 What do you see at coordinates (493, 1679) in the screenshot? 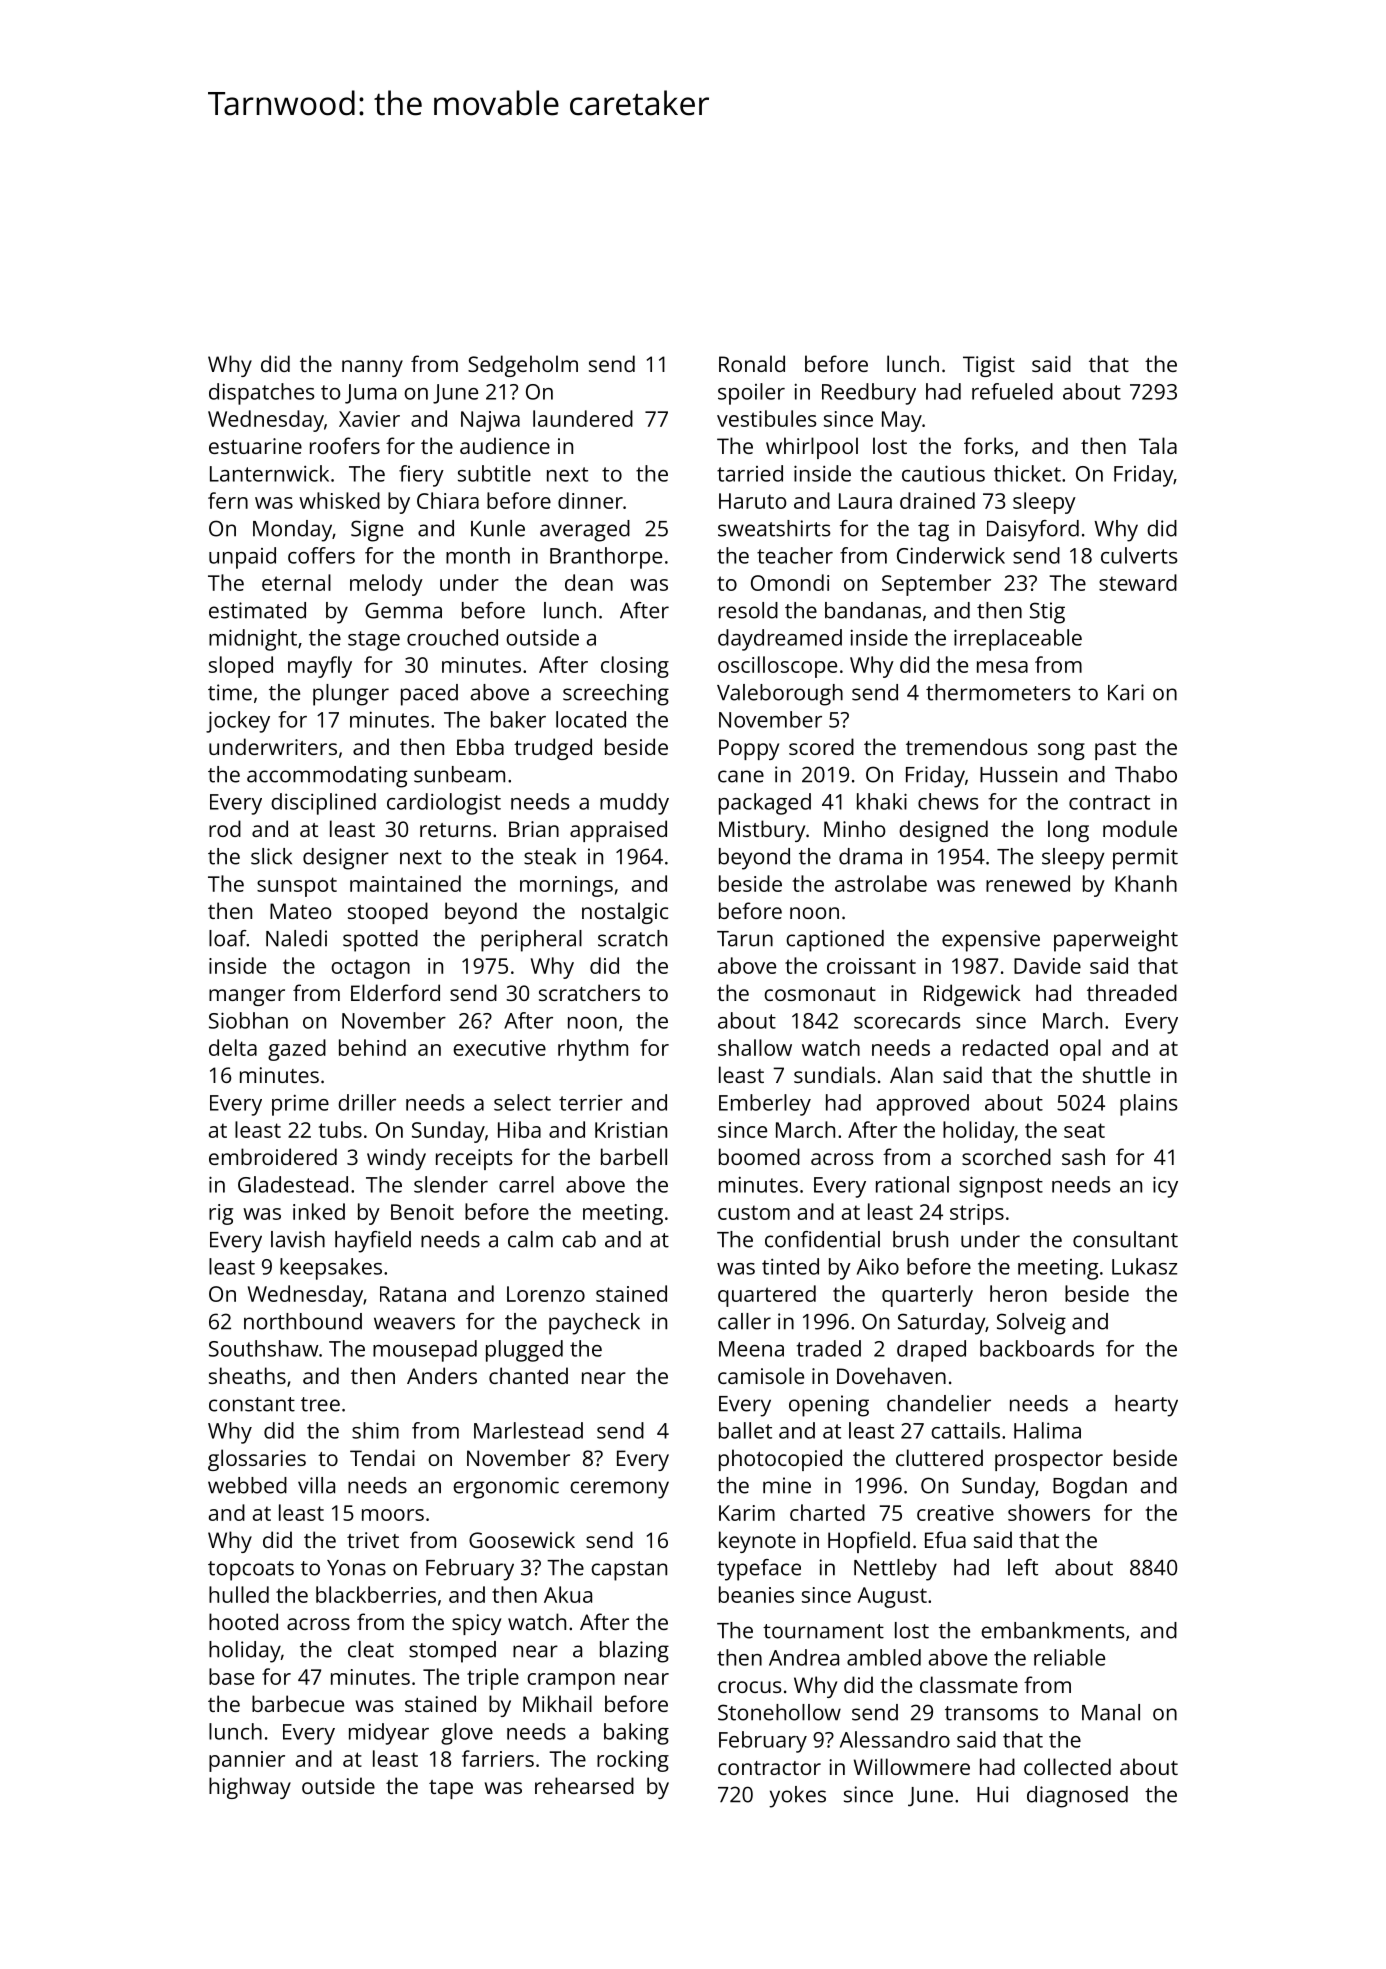
I see `triple` at bounding box center [493, 1679].
